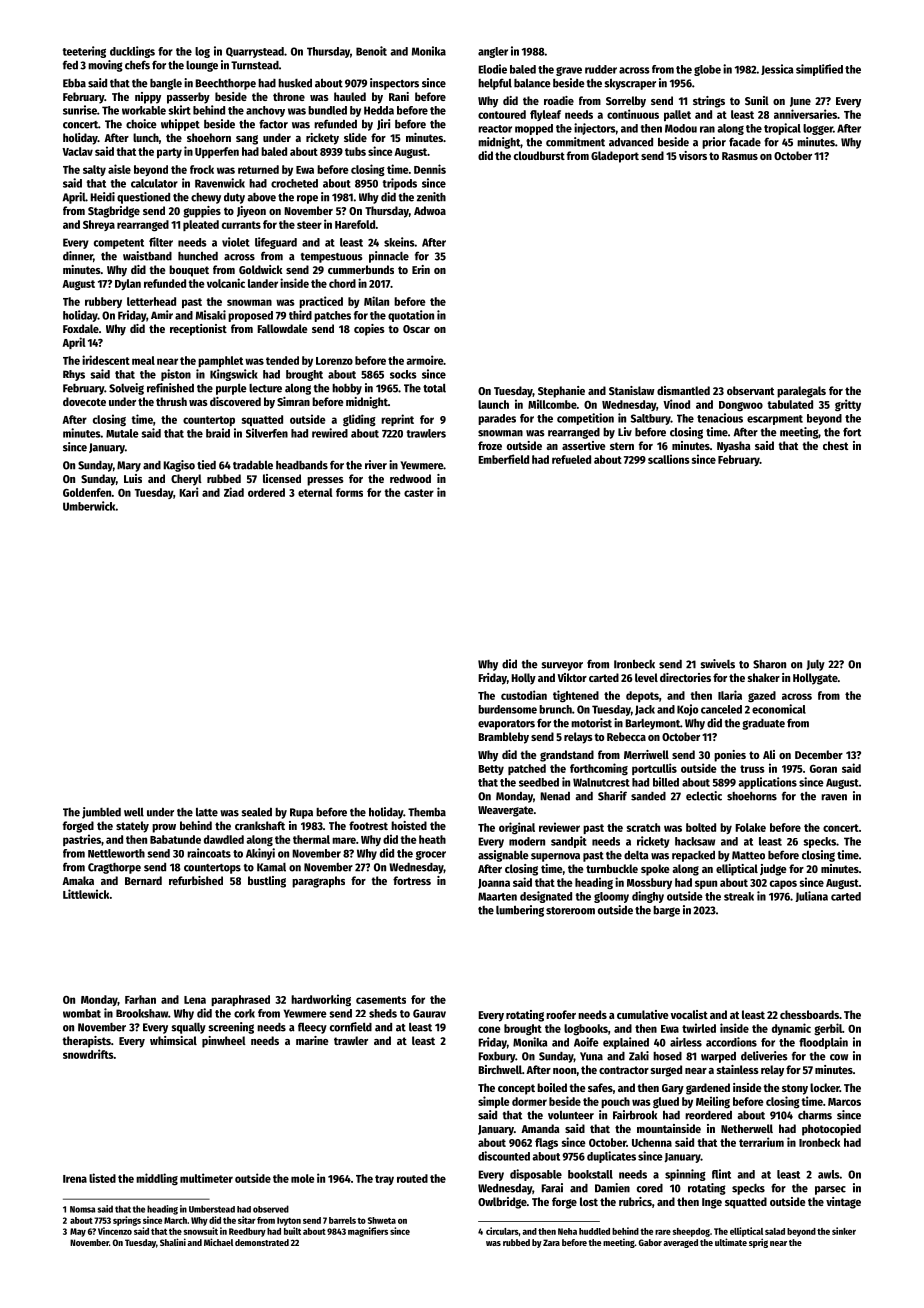 Image resolution: width=924 pixels, height=1308 pixels. Describe the element at coordinates (764, 1056) in the image. I see `deliveries` at that location.
